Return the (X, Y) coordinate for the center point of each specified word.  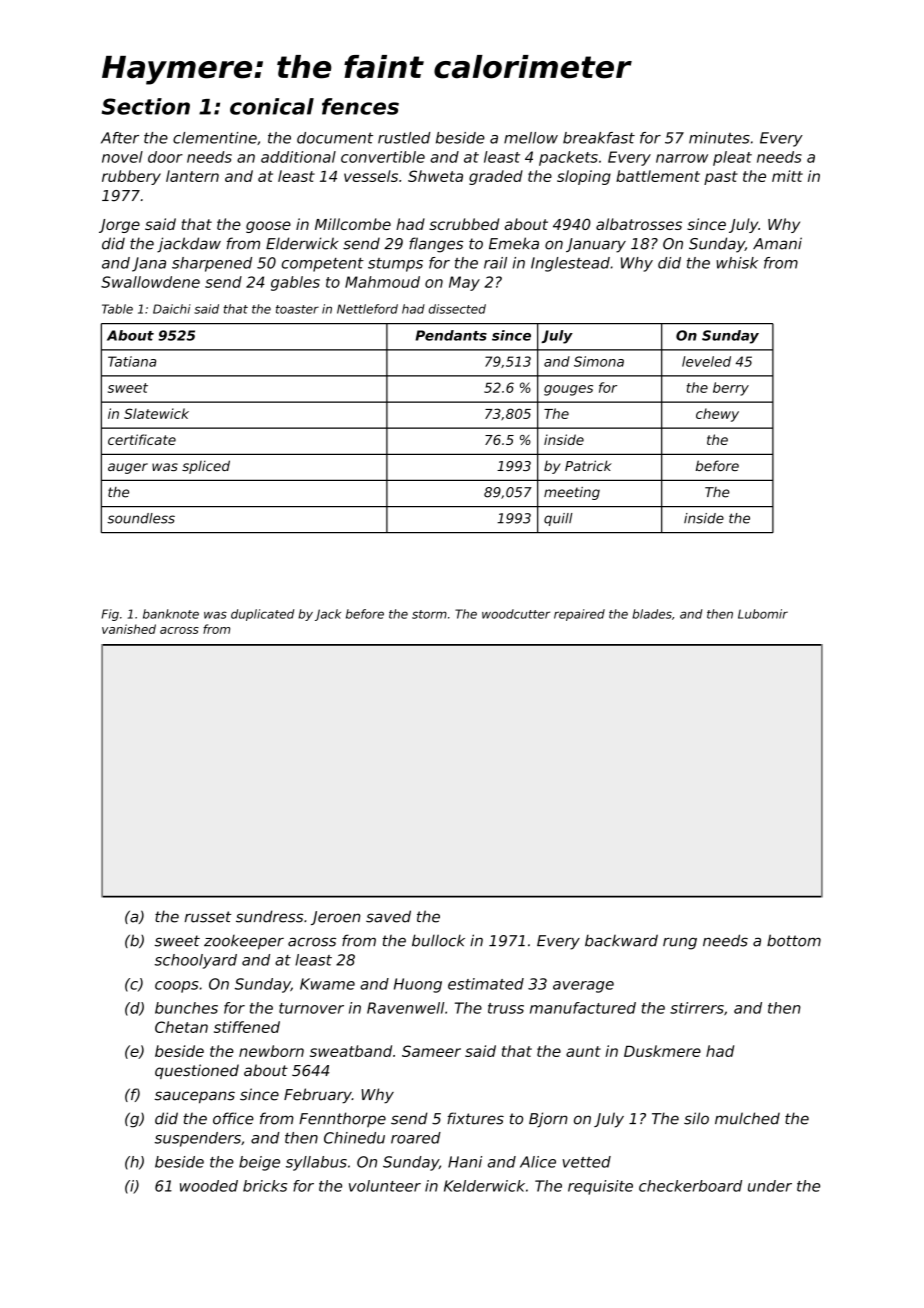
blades (652, 614)
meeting (572, 493)
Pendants (451, 335)
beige (259, 1163)
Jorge (119, 226)
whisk (737, 263)
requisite (600, 1187)
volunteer (385, 1186)
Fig (110, 615)
